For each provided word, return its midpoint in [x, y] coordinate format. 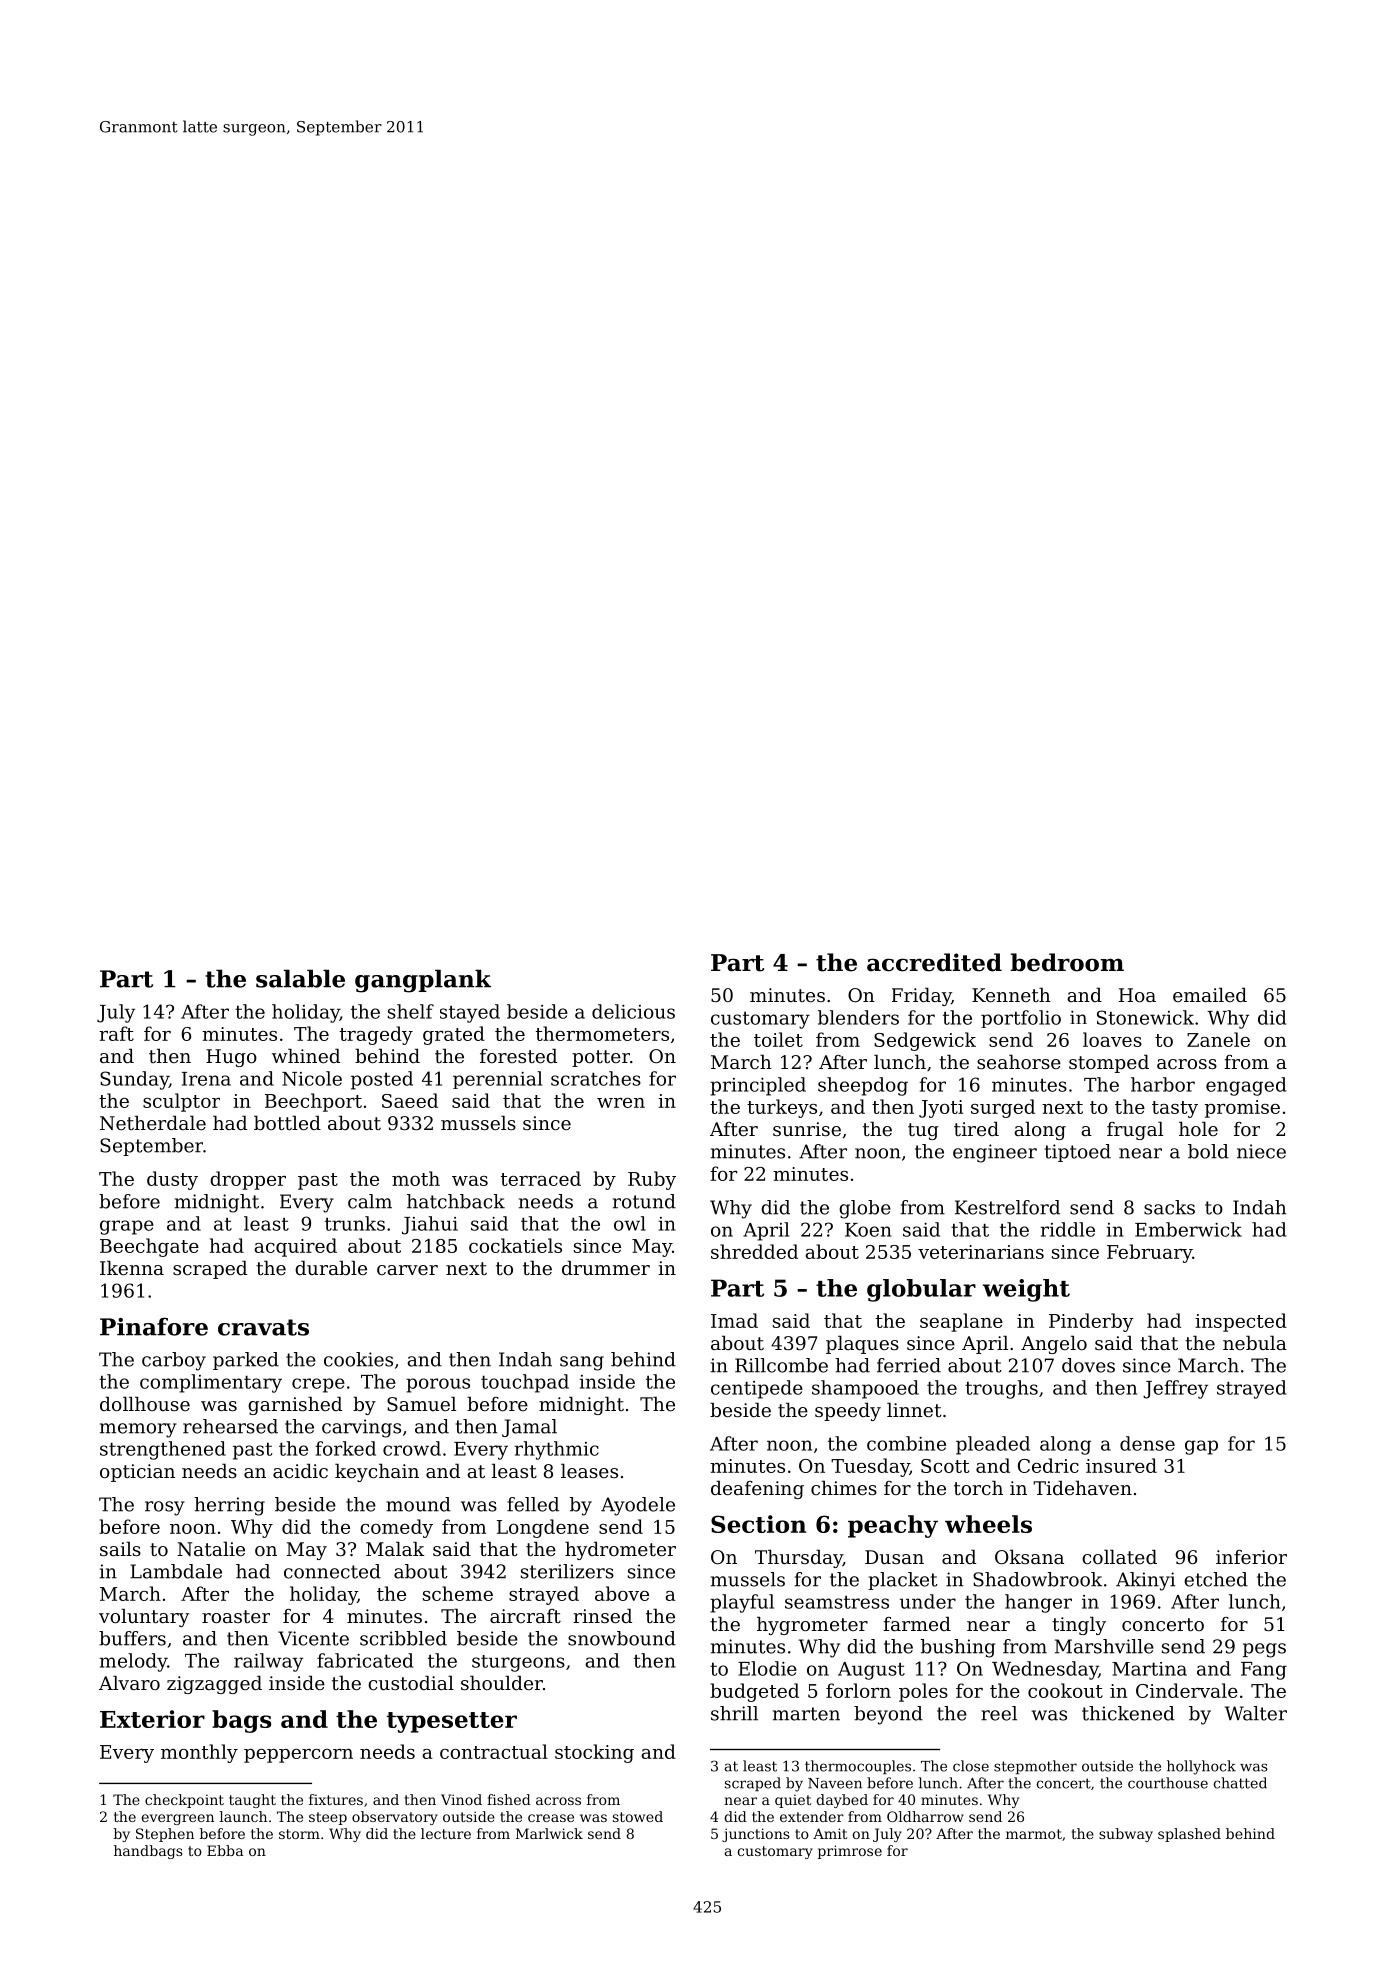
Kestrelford [1007, 1207]
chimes [844, 1487]
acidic [300, 1470]
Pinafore [154, 1327]
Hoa [1137, 995]
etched [1216, 1579]
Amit [830, 1833]
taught [252, 1801]
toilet [778, 1039]
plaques [862, 1344]
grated [454, 1035]
